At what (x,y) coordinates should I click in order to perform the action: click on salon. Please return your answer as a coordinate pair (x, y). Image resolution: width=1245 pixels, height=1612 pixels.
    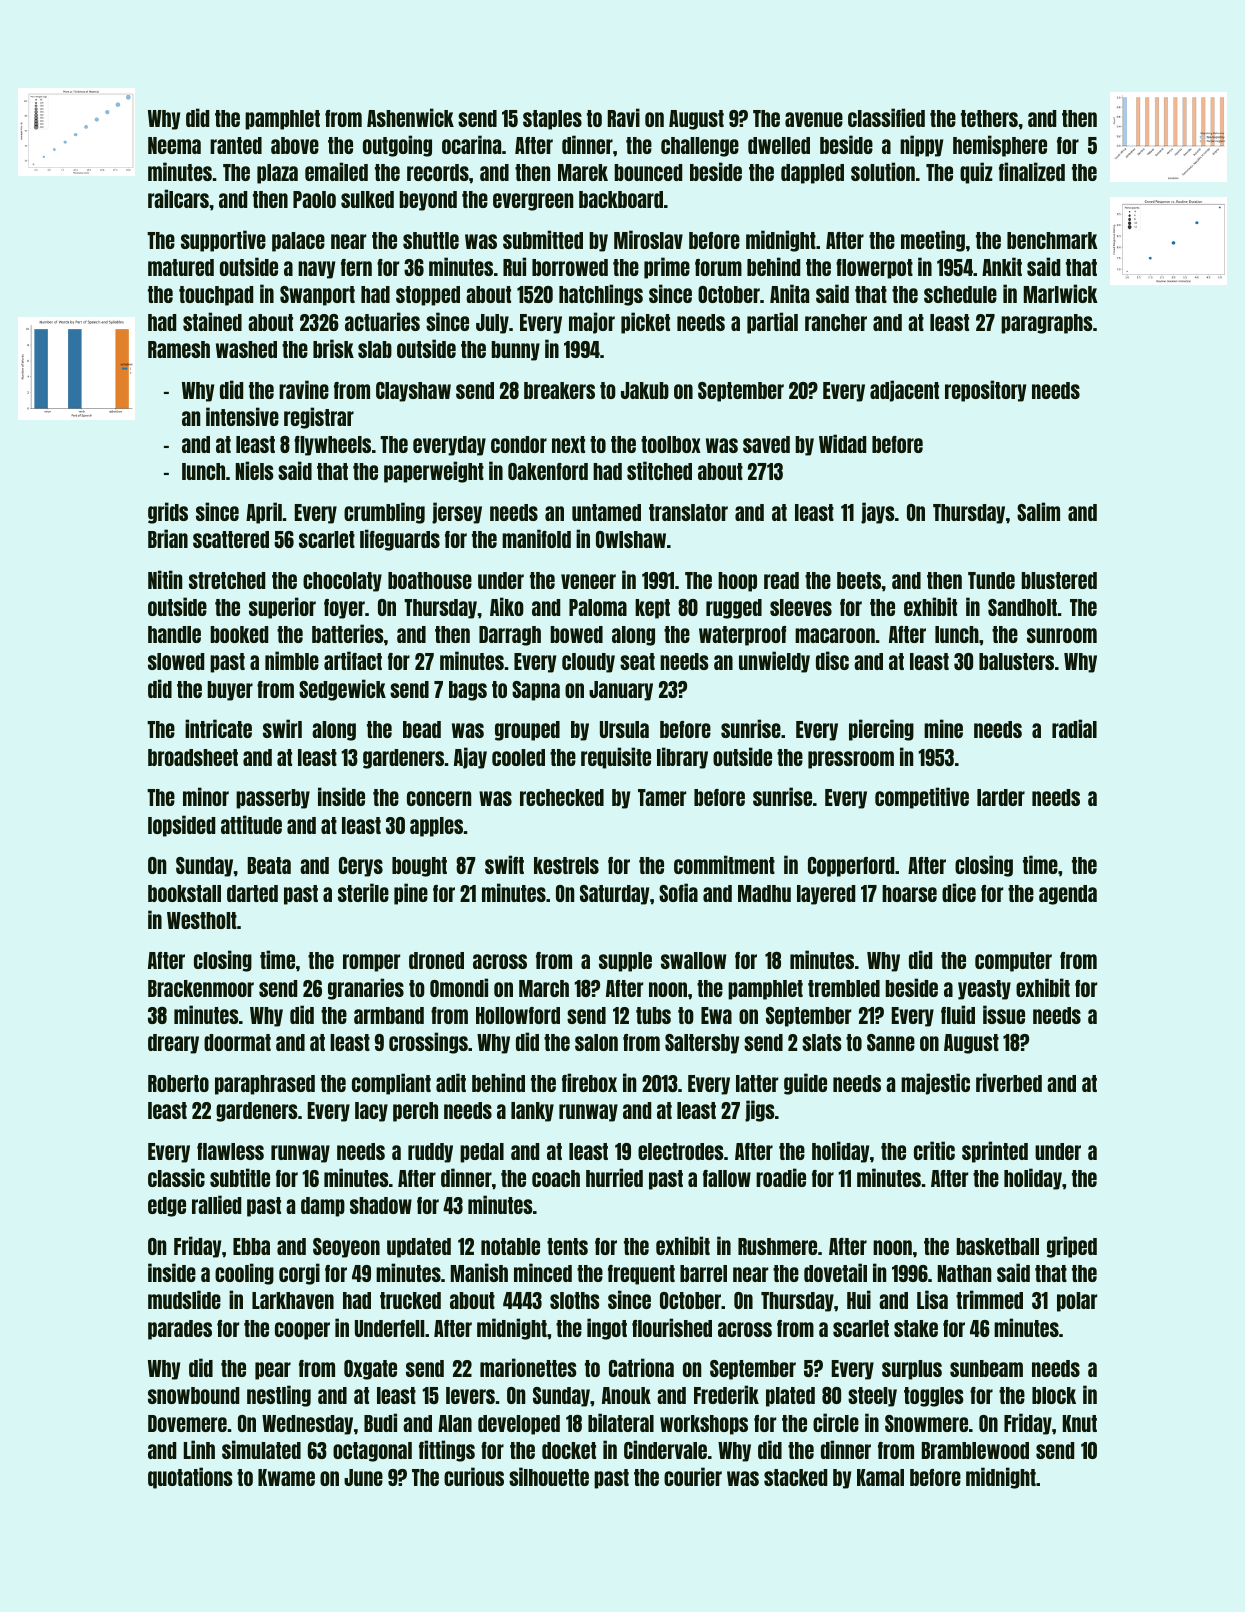
    Looking at the image, I should click on (596, 1042).
